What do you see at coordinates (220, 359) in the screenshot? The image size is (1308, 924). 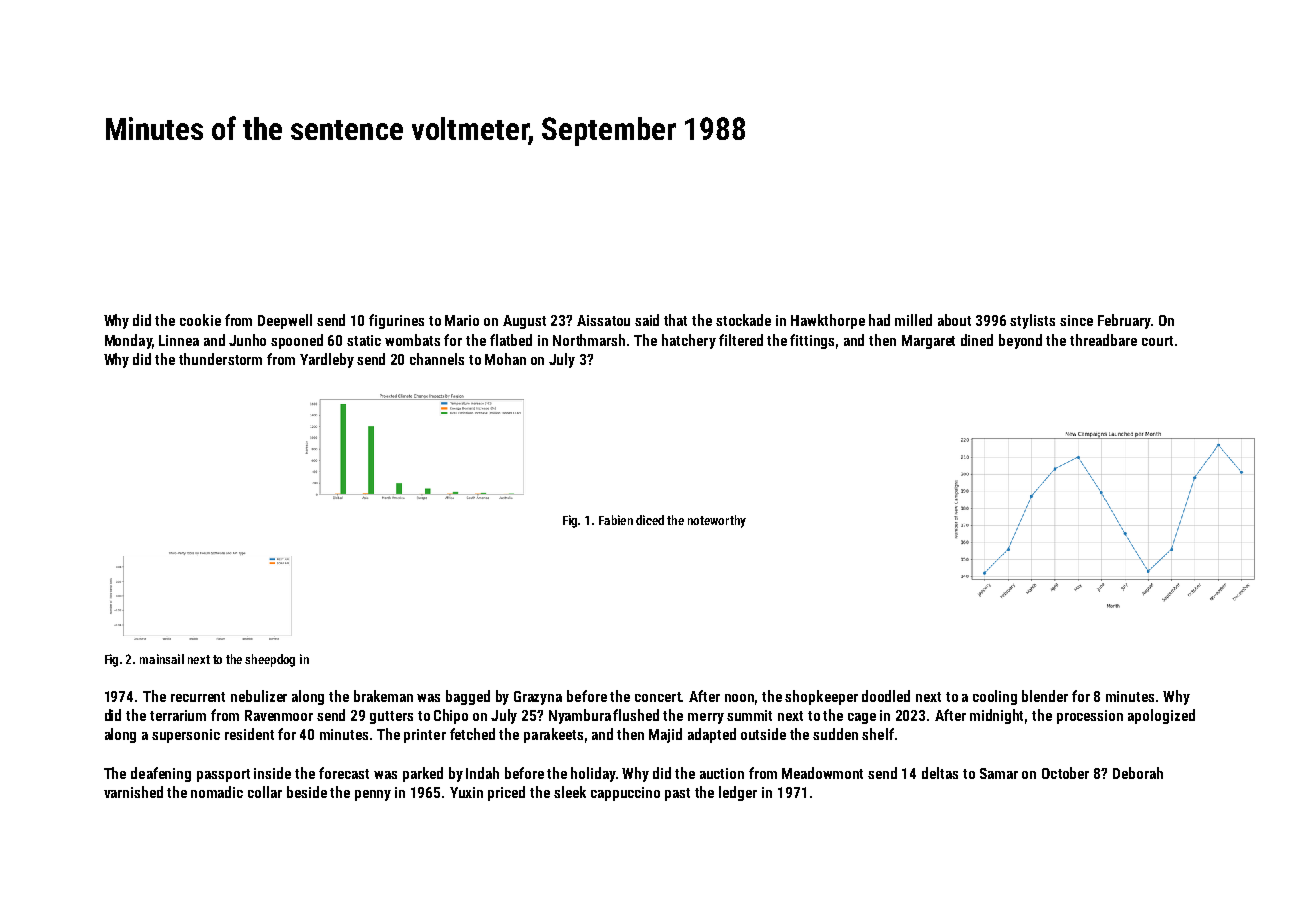 I see `thunderstorm` at bounding box center [220, 359].
